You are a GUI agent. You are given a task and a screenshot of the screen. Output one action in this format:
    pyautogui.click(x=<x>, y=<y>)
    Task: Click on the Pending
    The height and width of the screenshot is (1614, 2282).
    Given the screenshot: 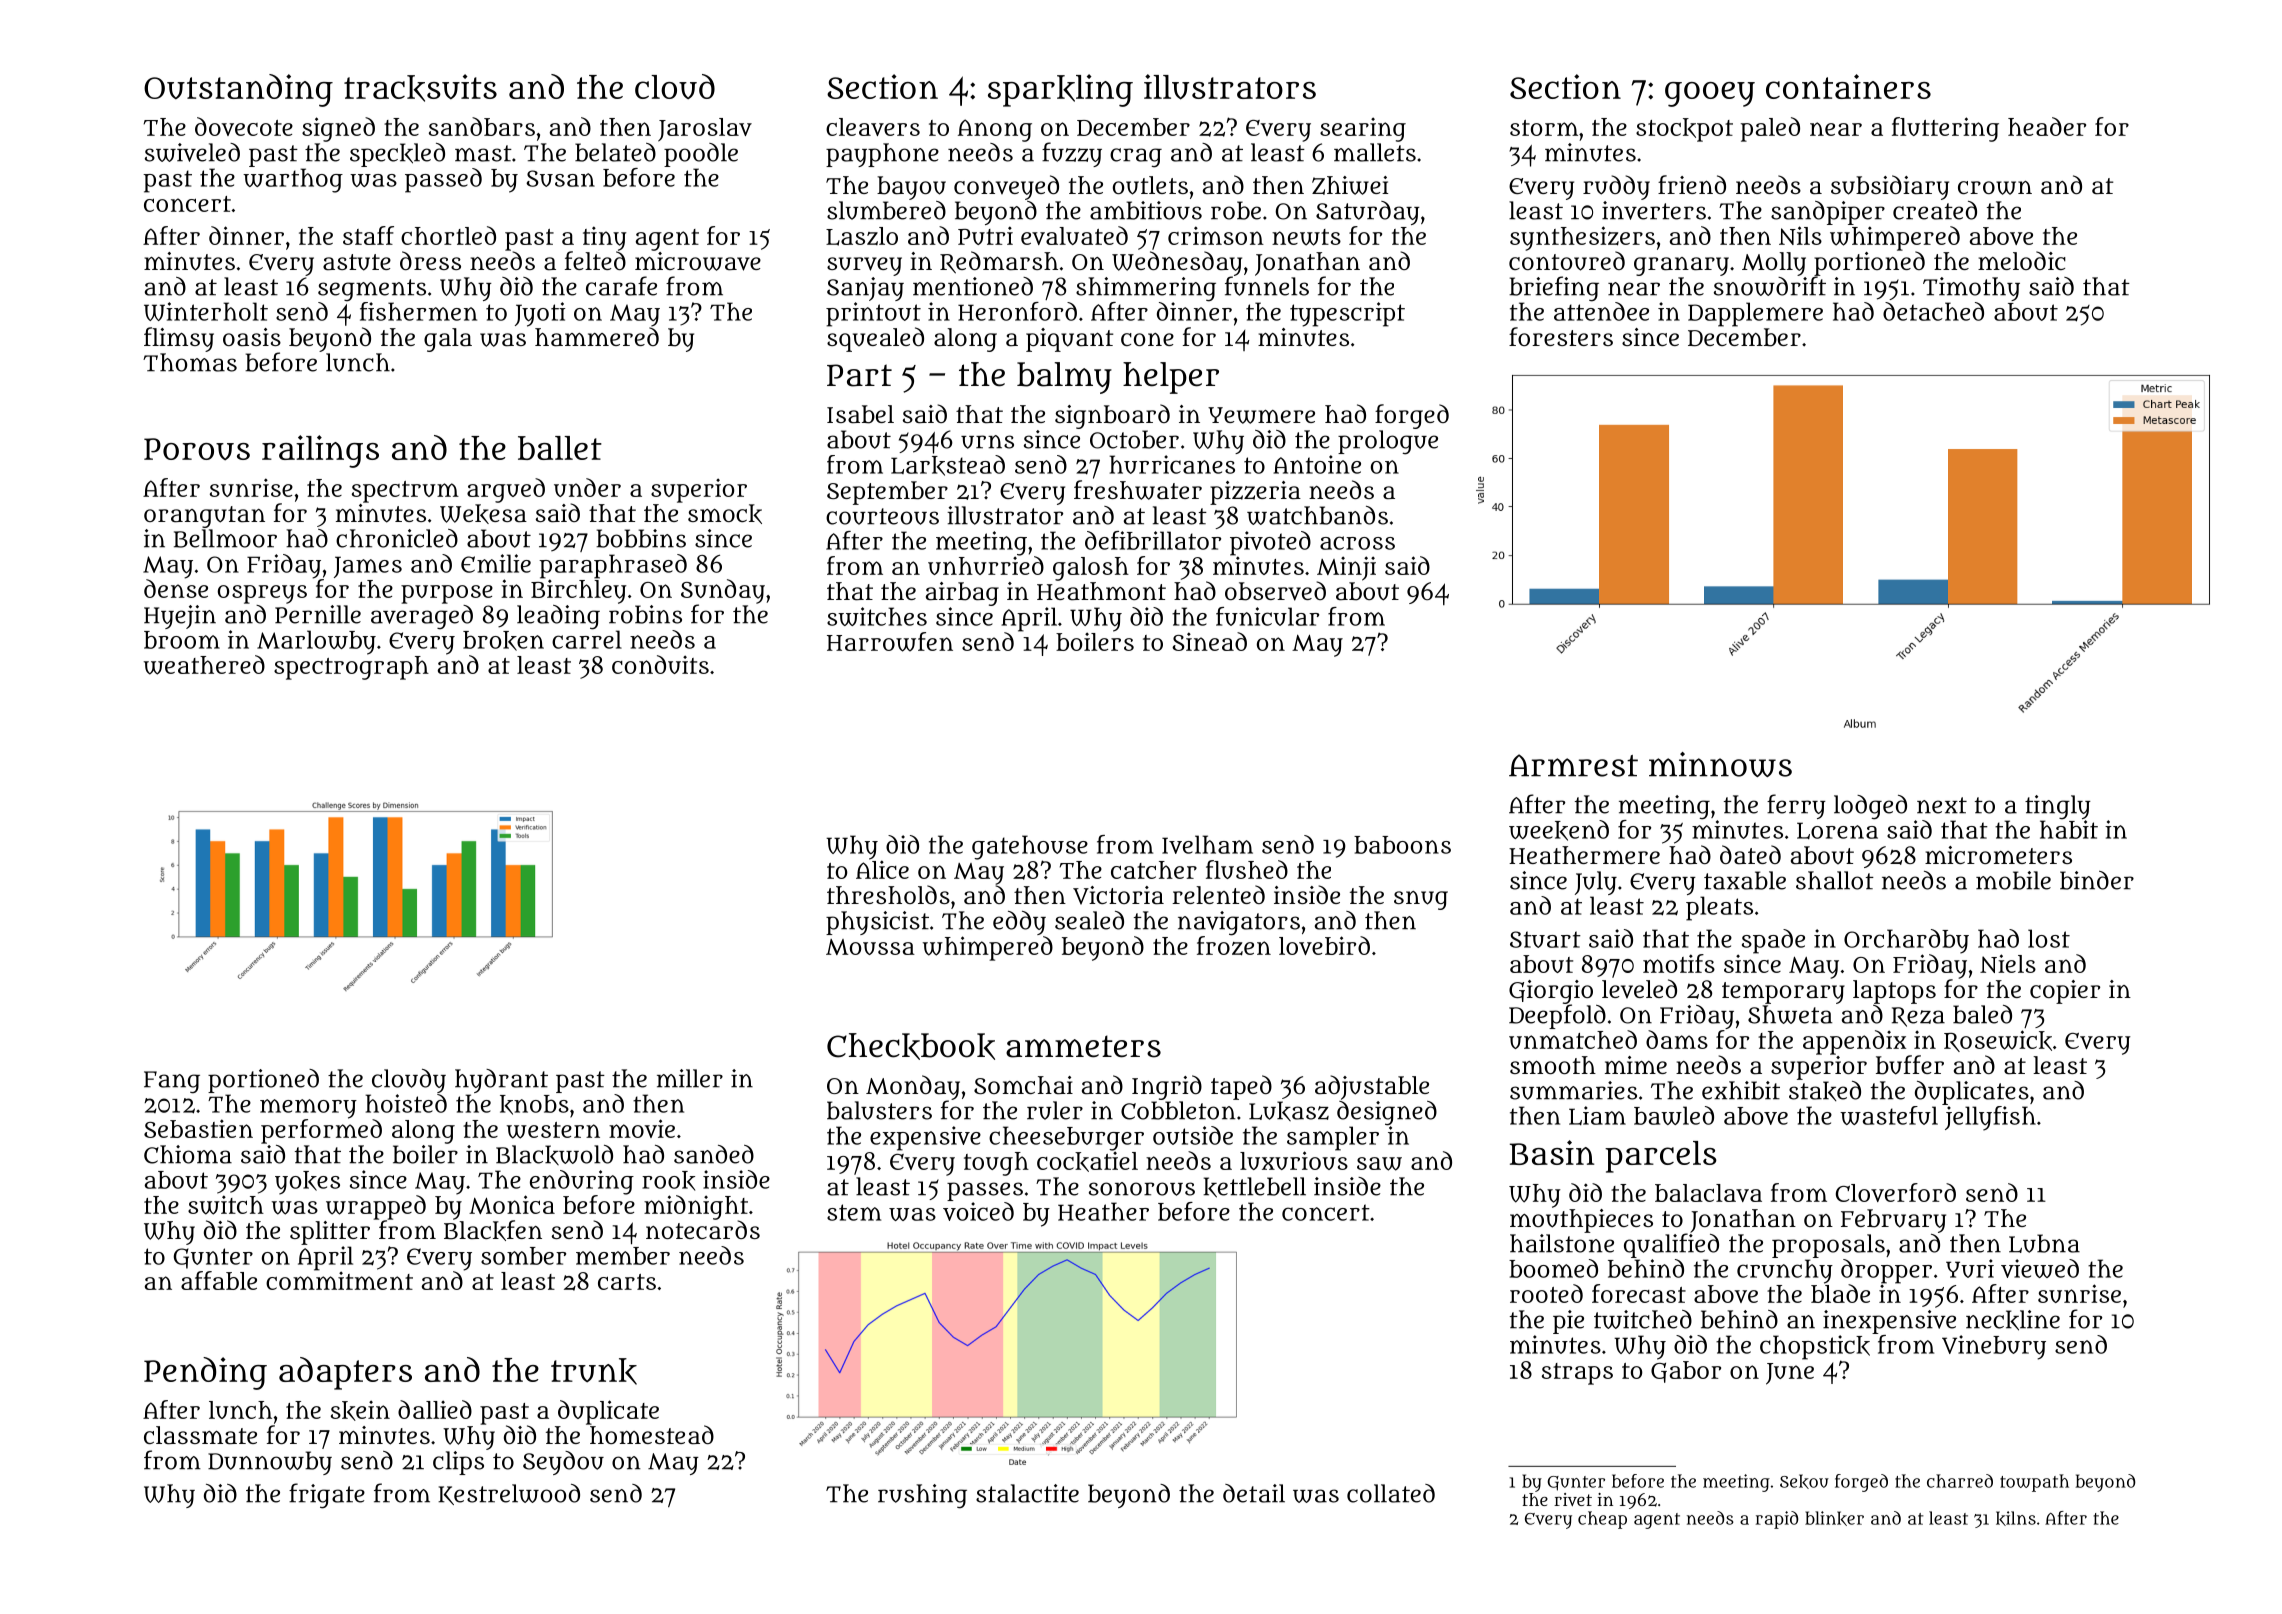 What is the action you would take?
    pyautogui.click(x=205, y=1373)
